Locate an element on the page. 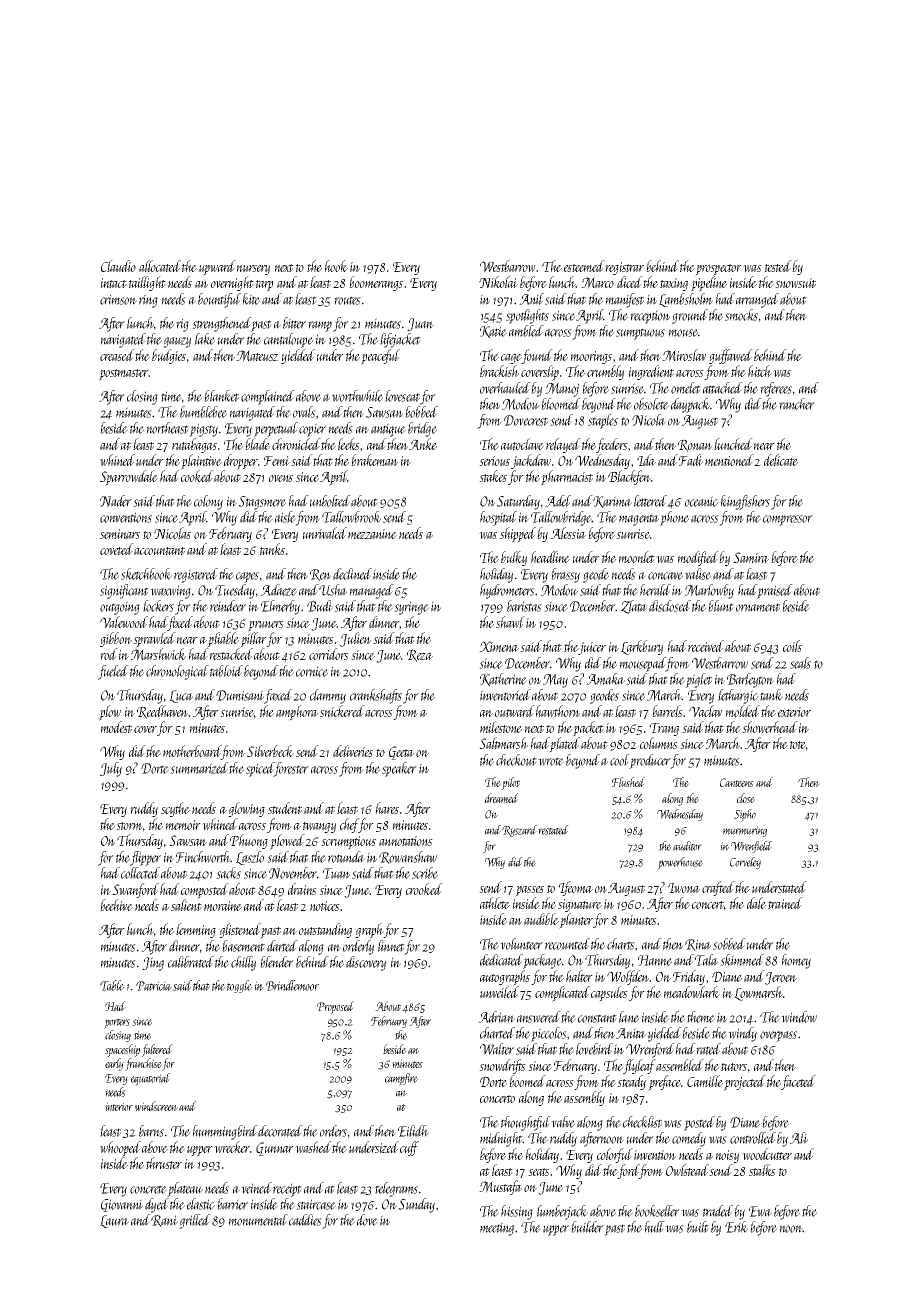  peaceful is located at coordinates (380, 357).
